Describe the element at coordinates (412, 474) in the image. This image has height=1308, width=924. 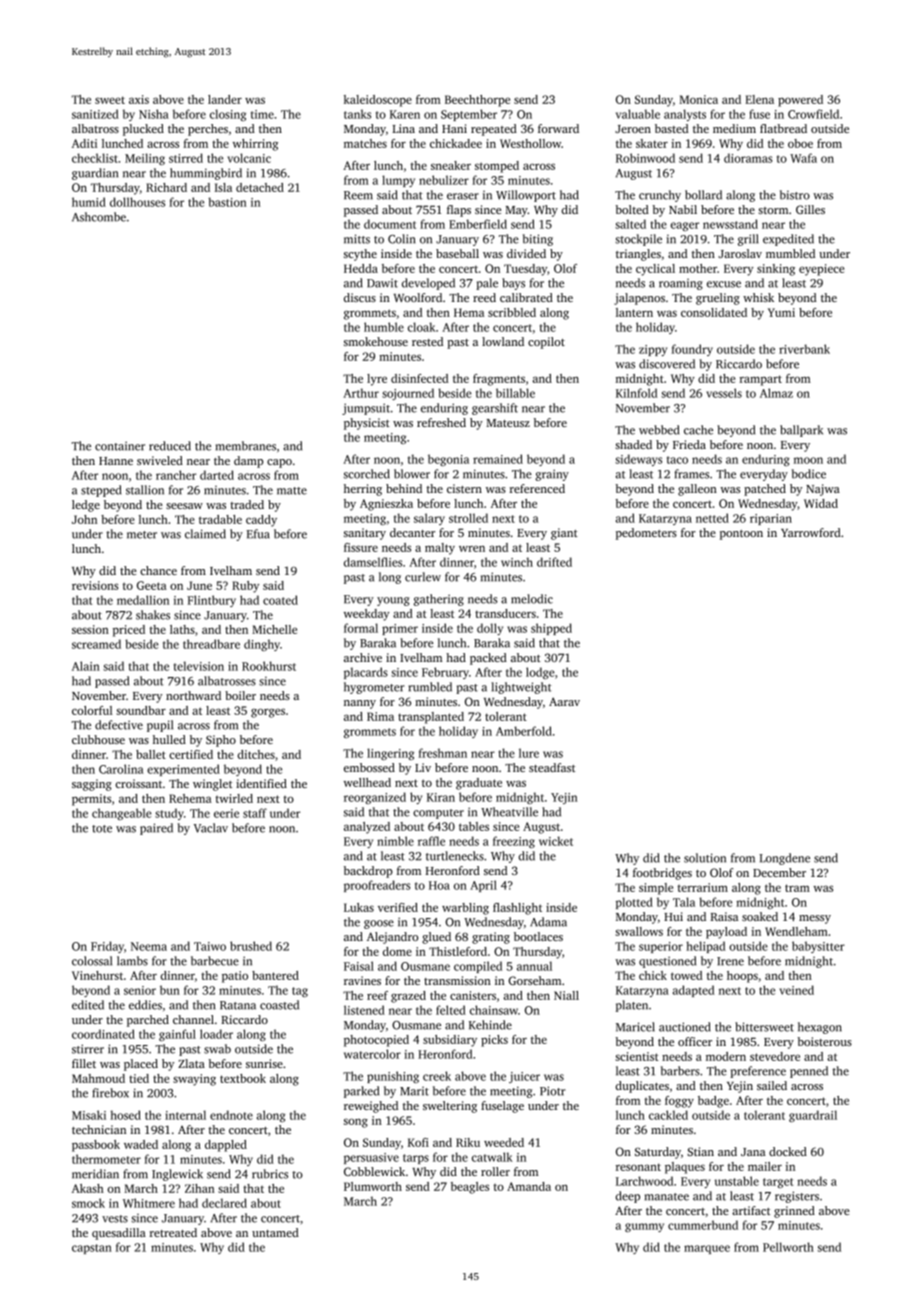
I see `blower` at that location.
